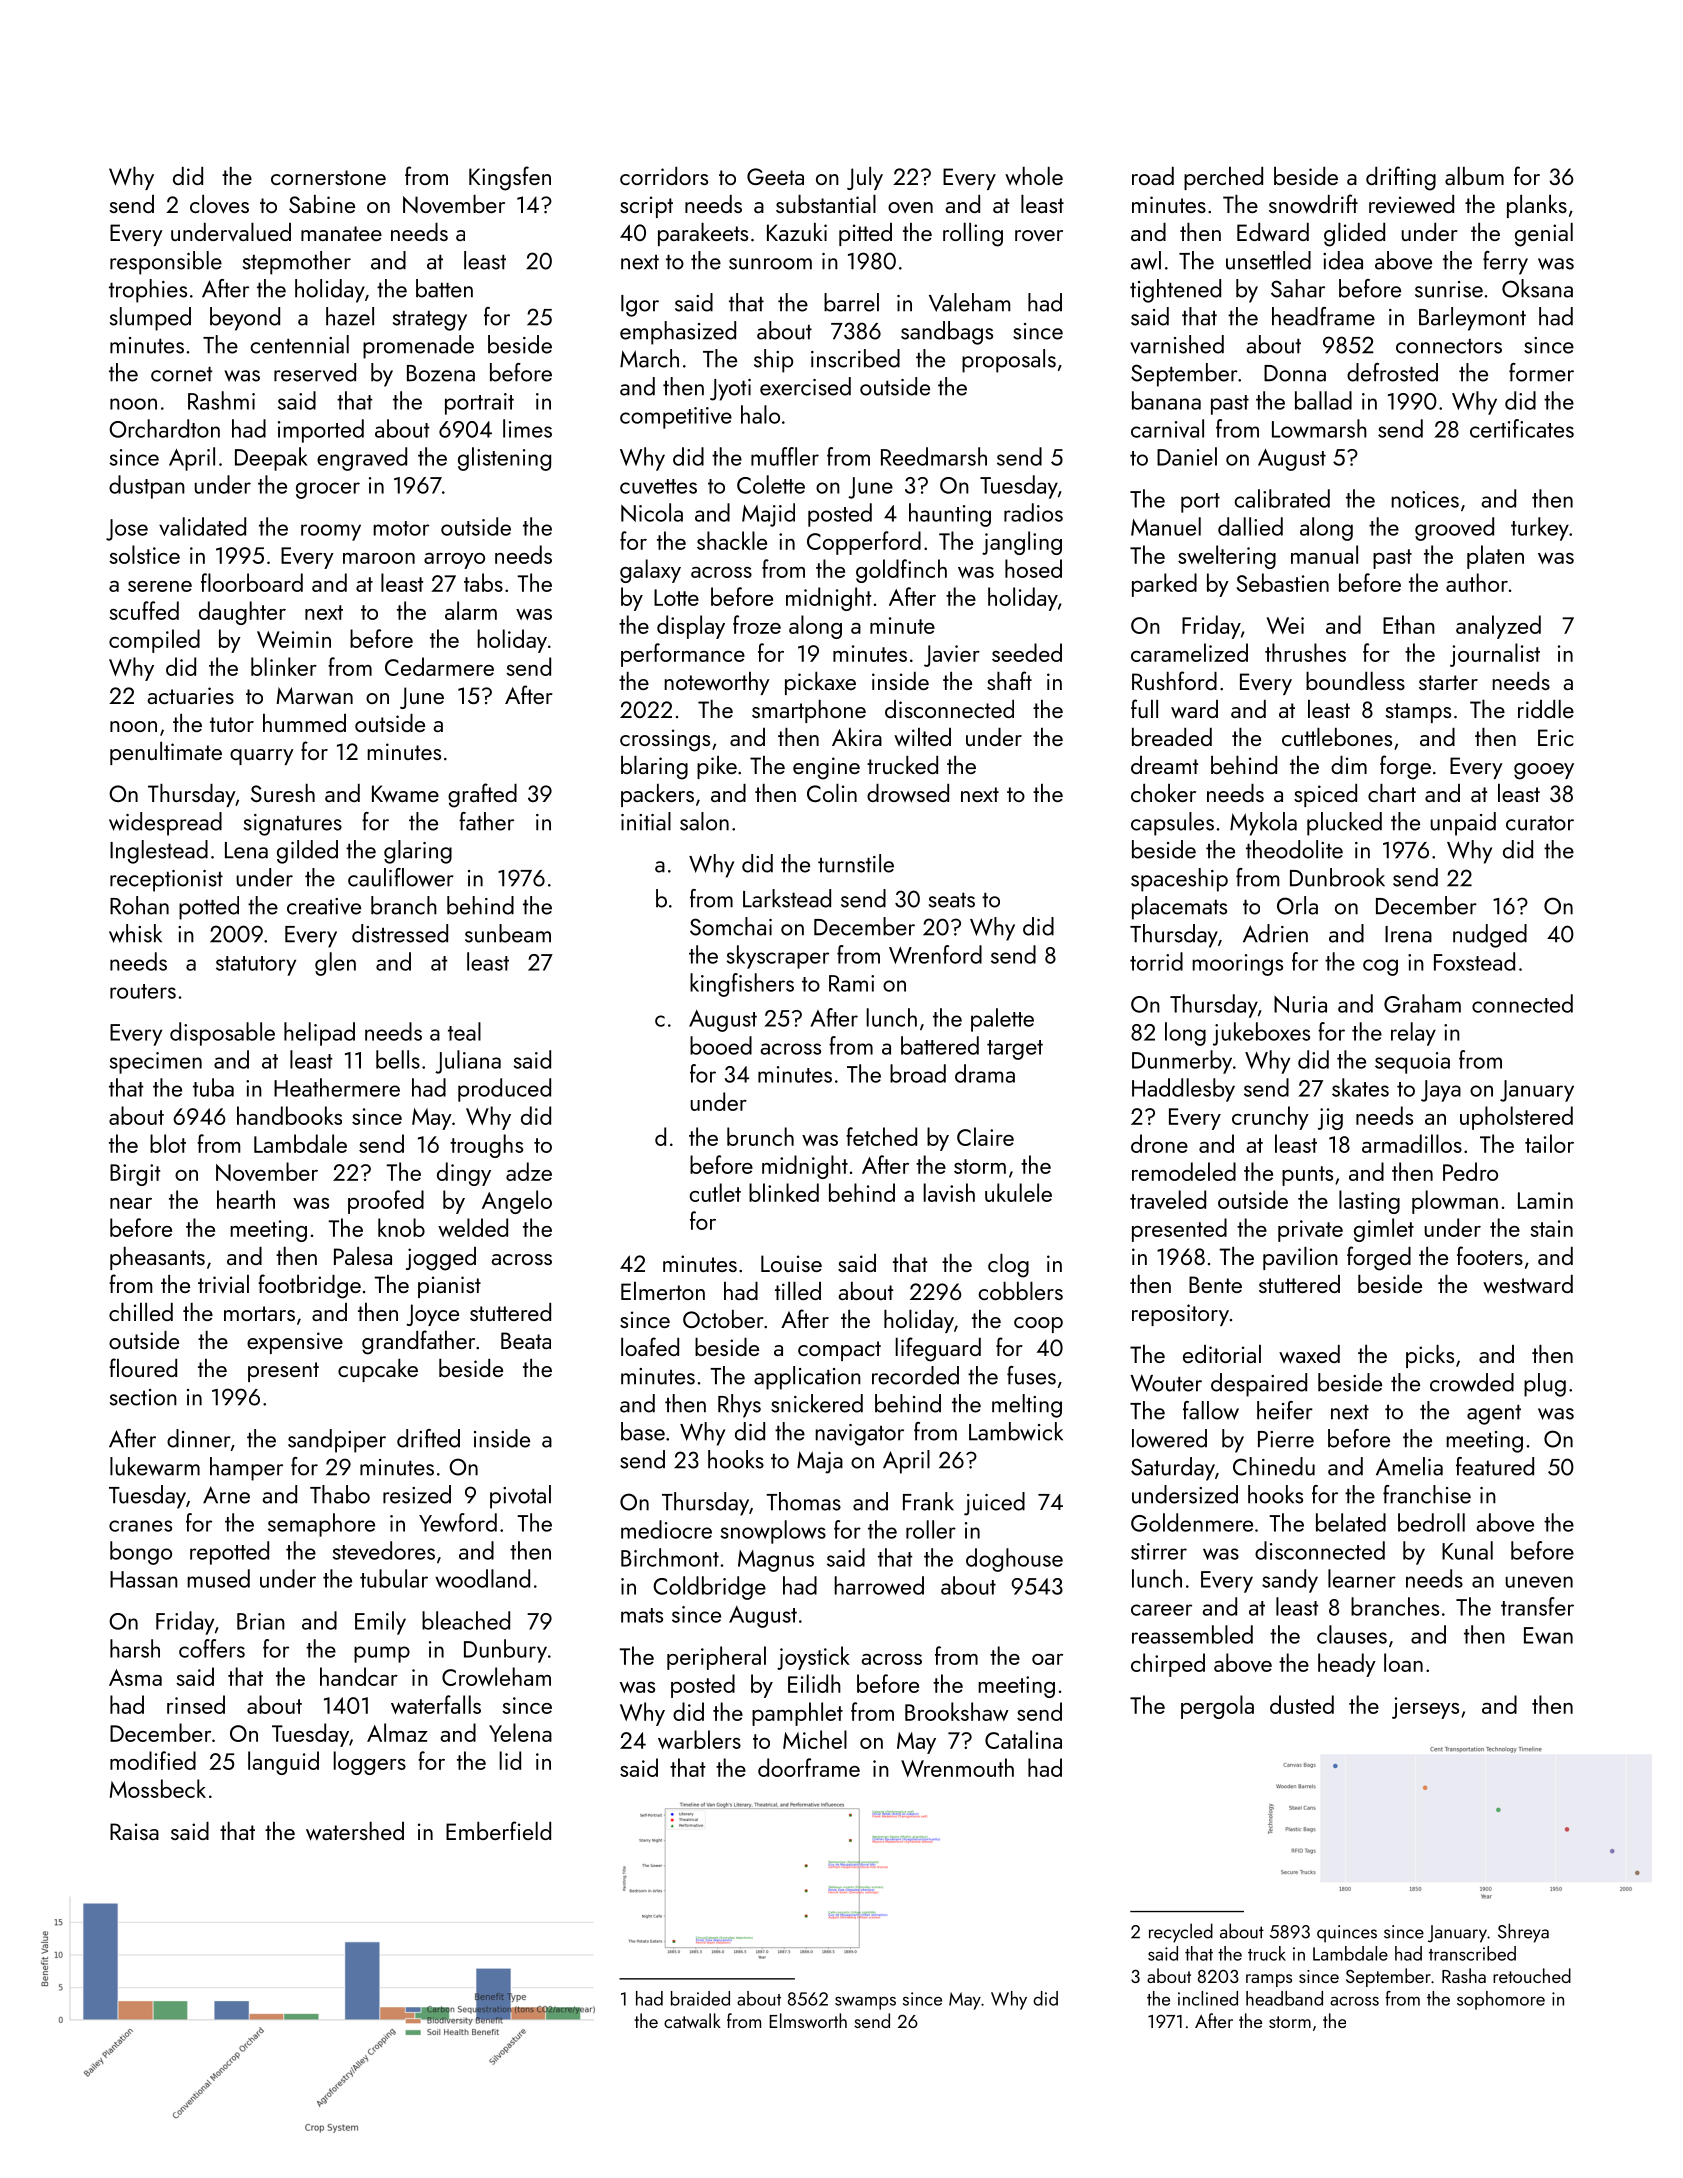 This screenshot has height=2178, width=1683. What do you see at coordinates (1163, 793) in the screenshot?
I see `choker` at bounding box center [1163, 793].
